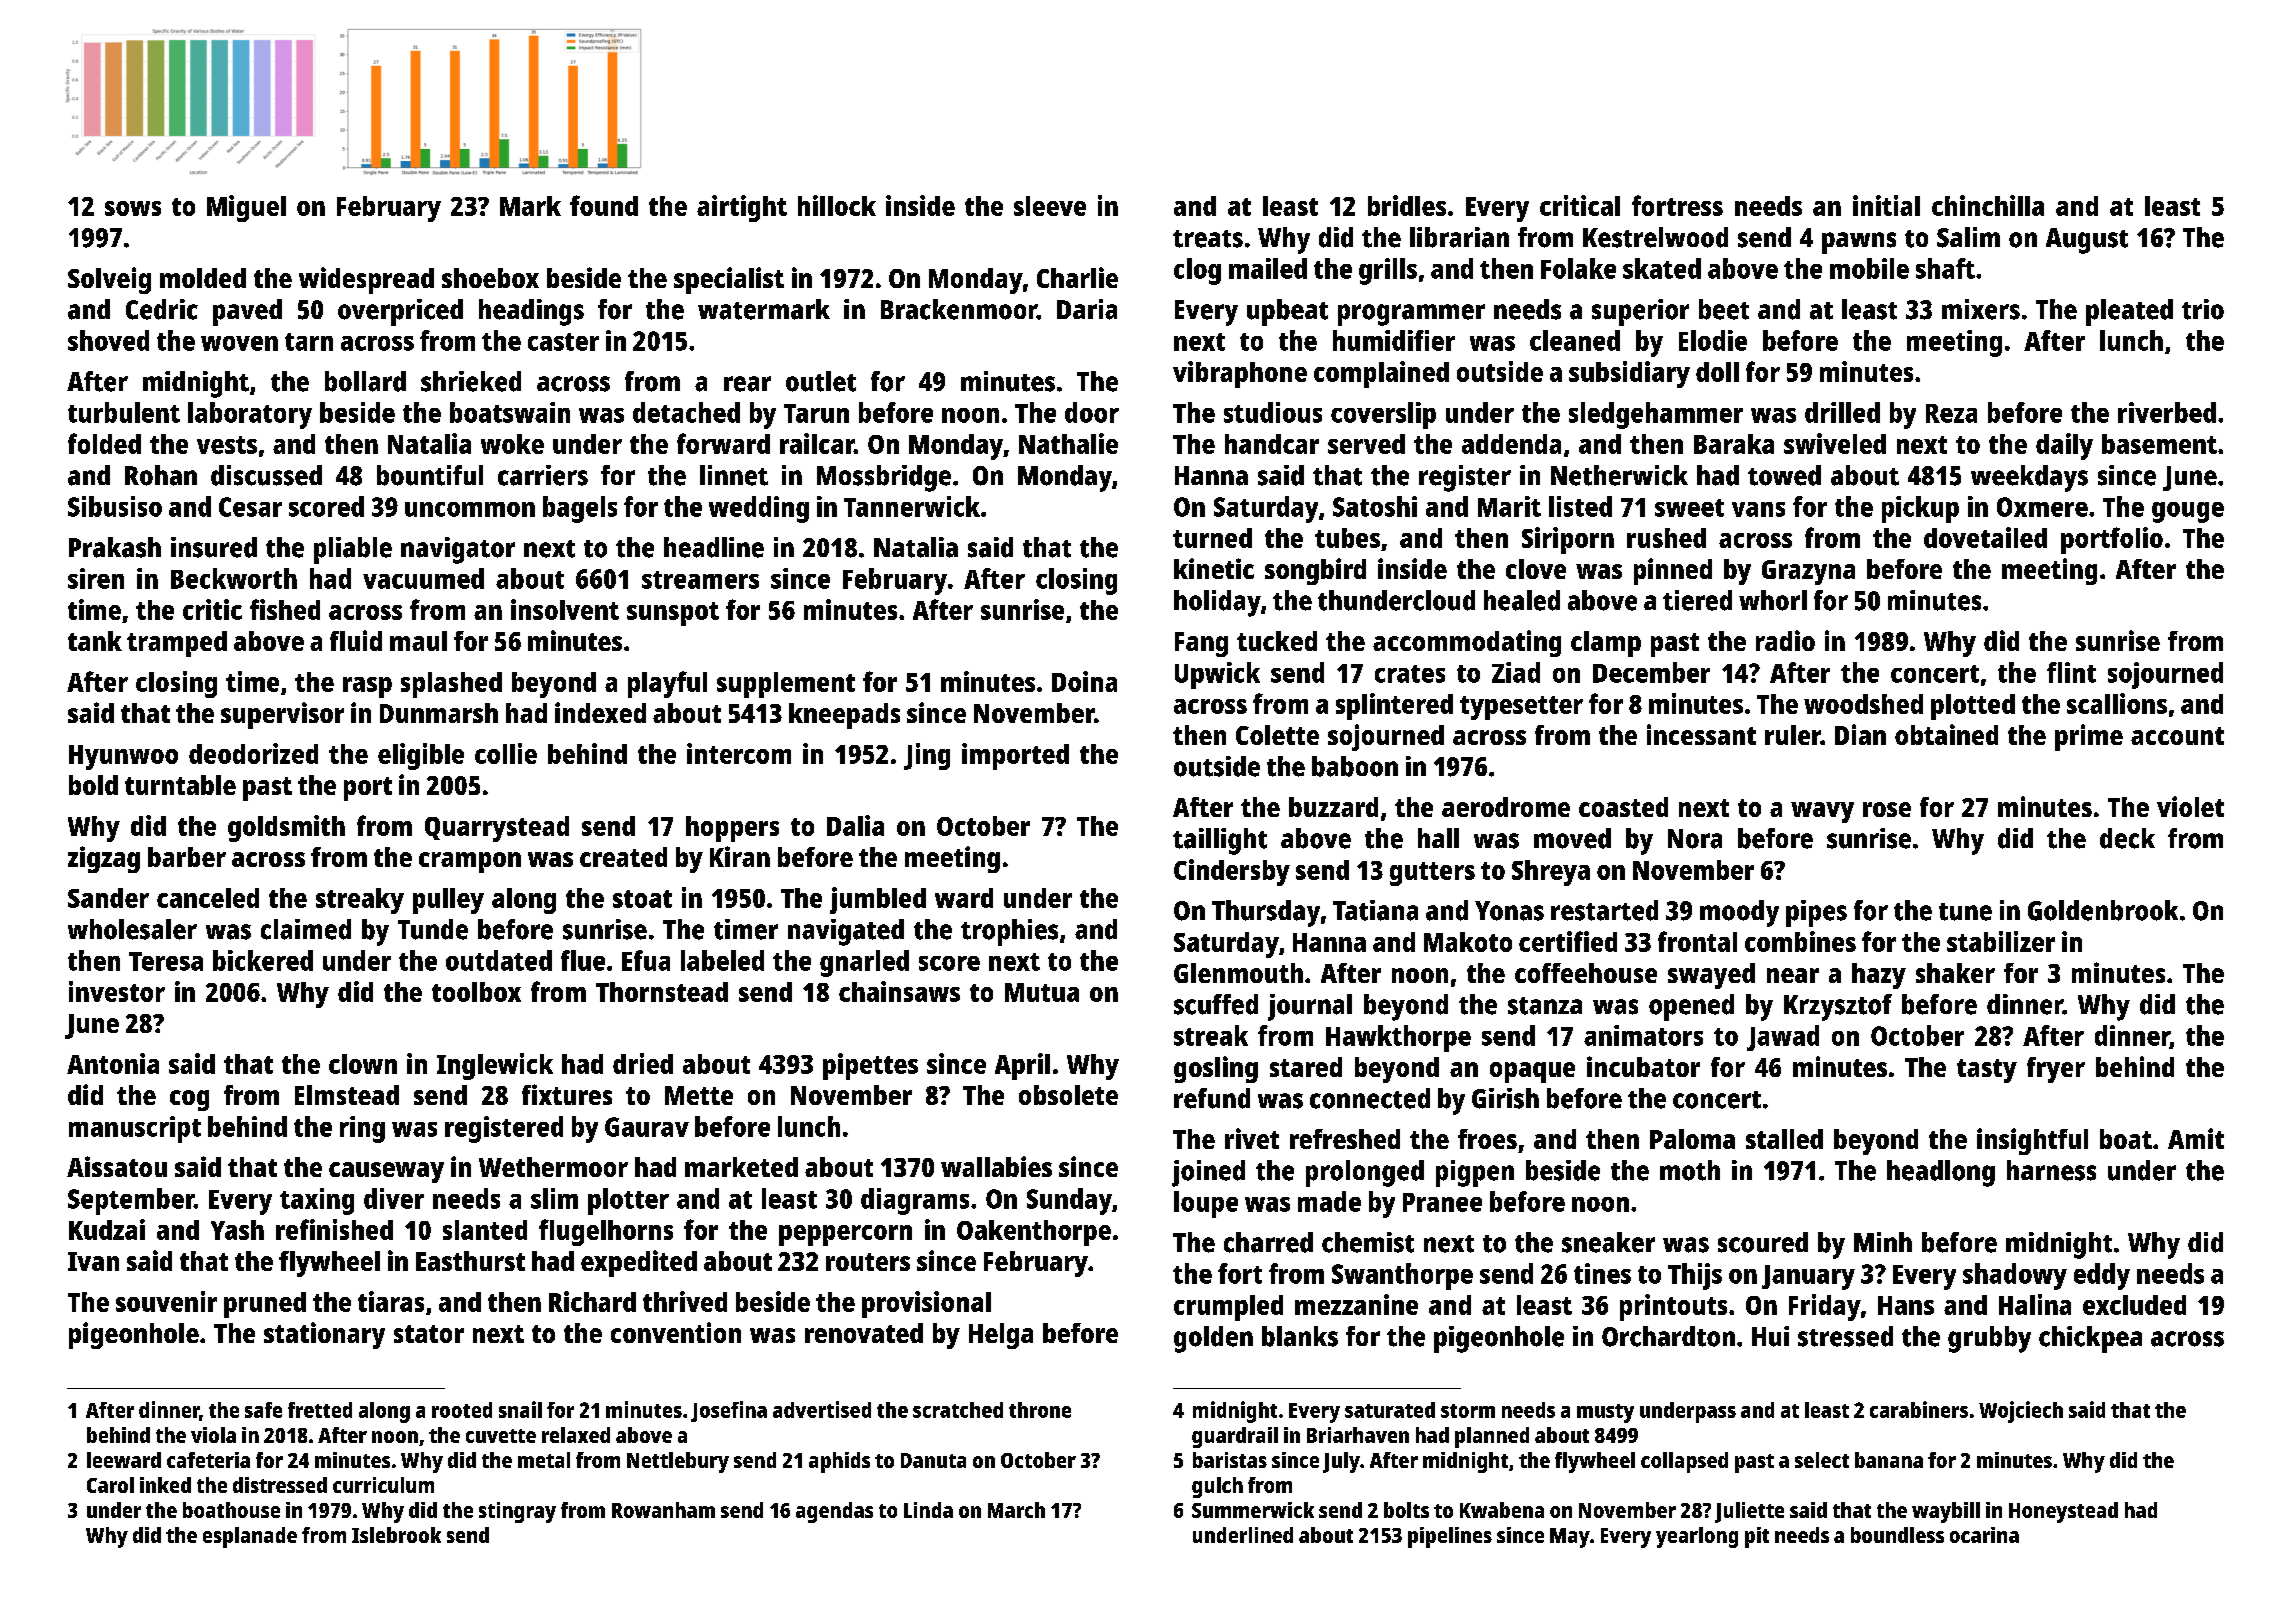 The width and height of the screenshot is (2292, 1620). I want to click on metal, so click(544, 1460).
